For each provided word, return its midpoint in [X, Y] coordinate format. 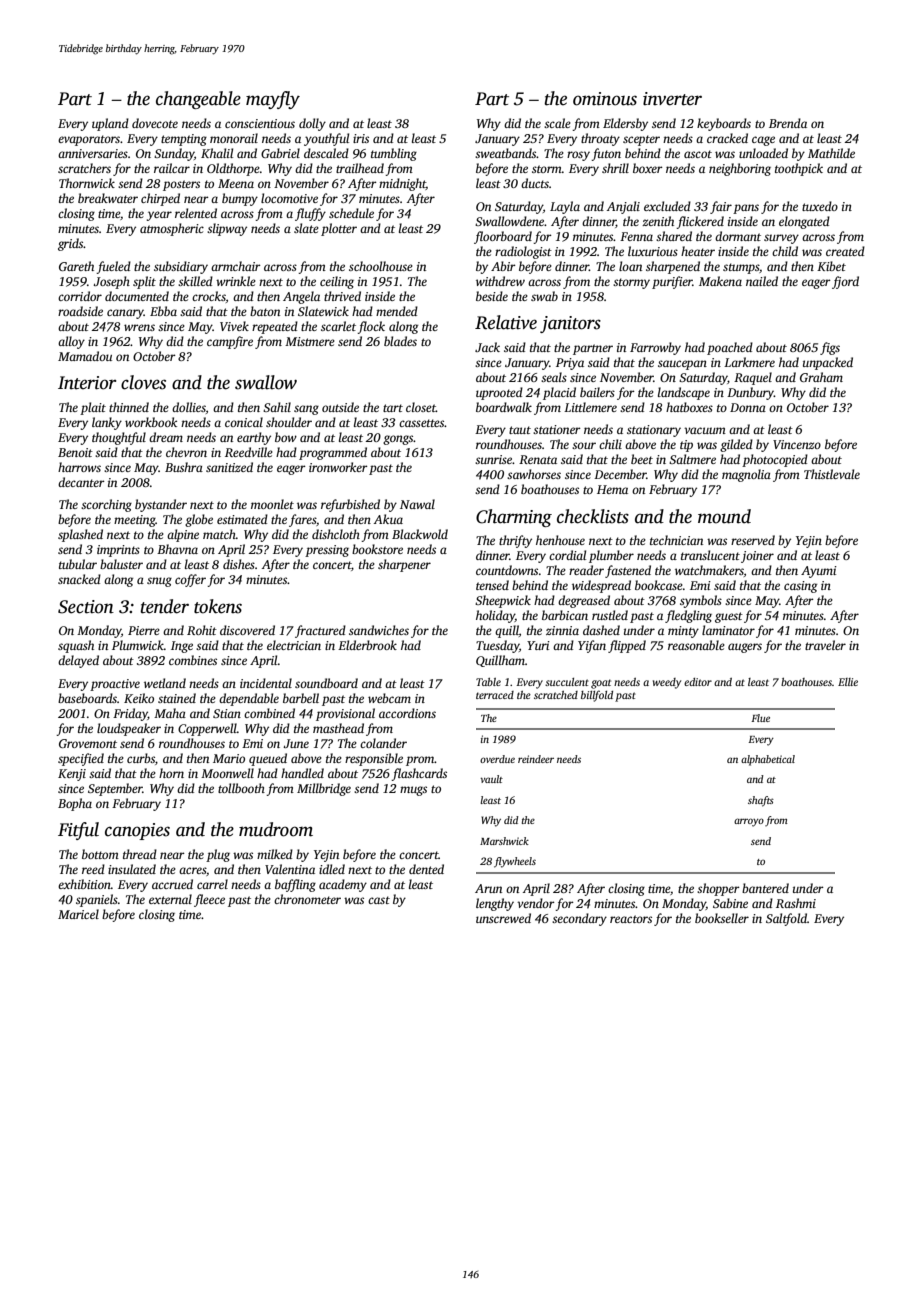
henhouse [560, 540]
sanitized [229, 467]
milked [275, 854]
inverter [672, 99]
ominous [605, 99]
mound [724, 516]
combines [193, 660]
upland [110, 124]
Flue [760, 718]
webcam [389, 698]
